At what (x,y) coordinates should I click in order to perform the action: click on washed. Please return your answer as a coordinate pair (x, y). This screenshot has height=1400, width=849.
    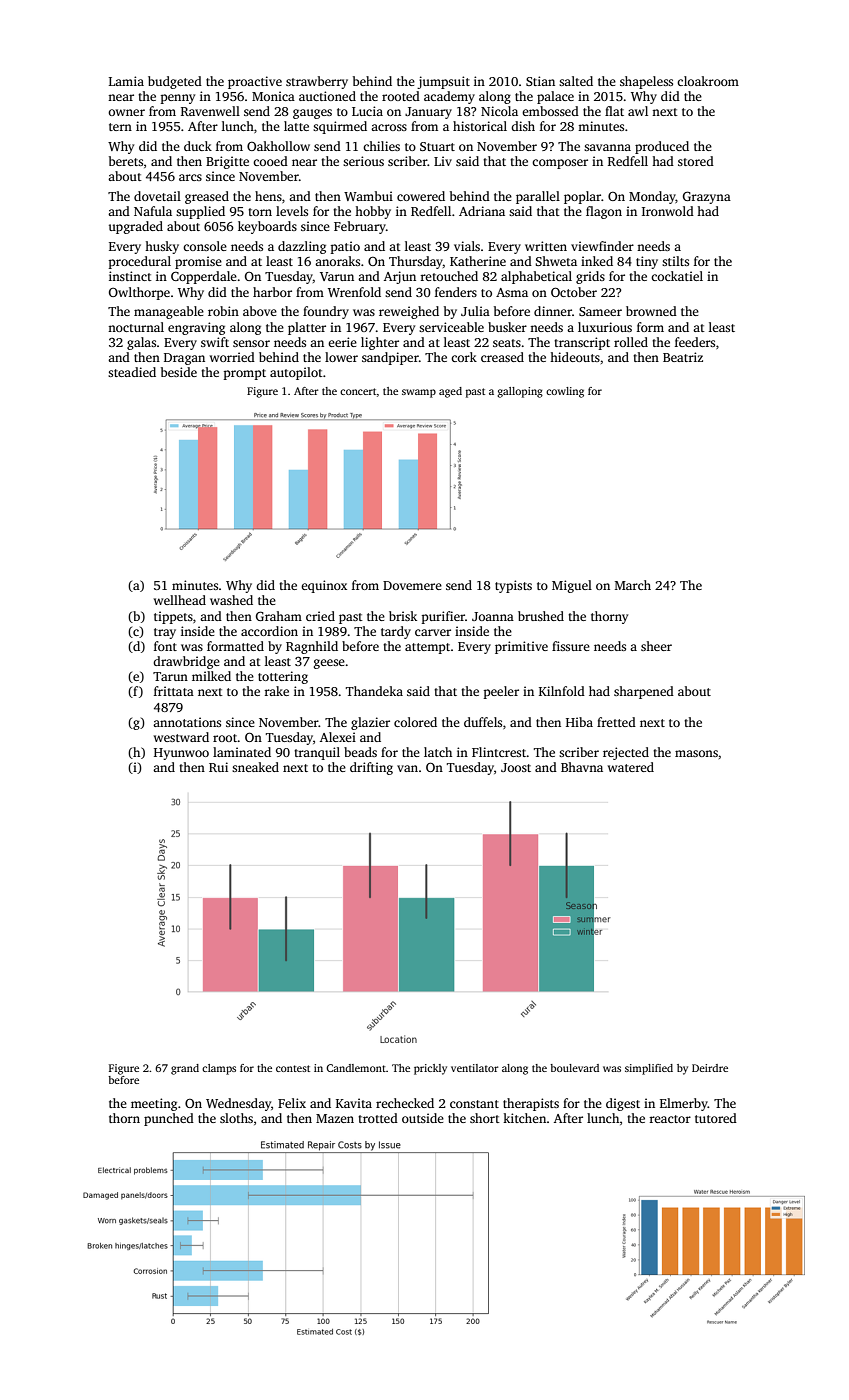
    Looking at the image, I should click on (231, 600).
